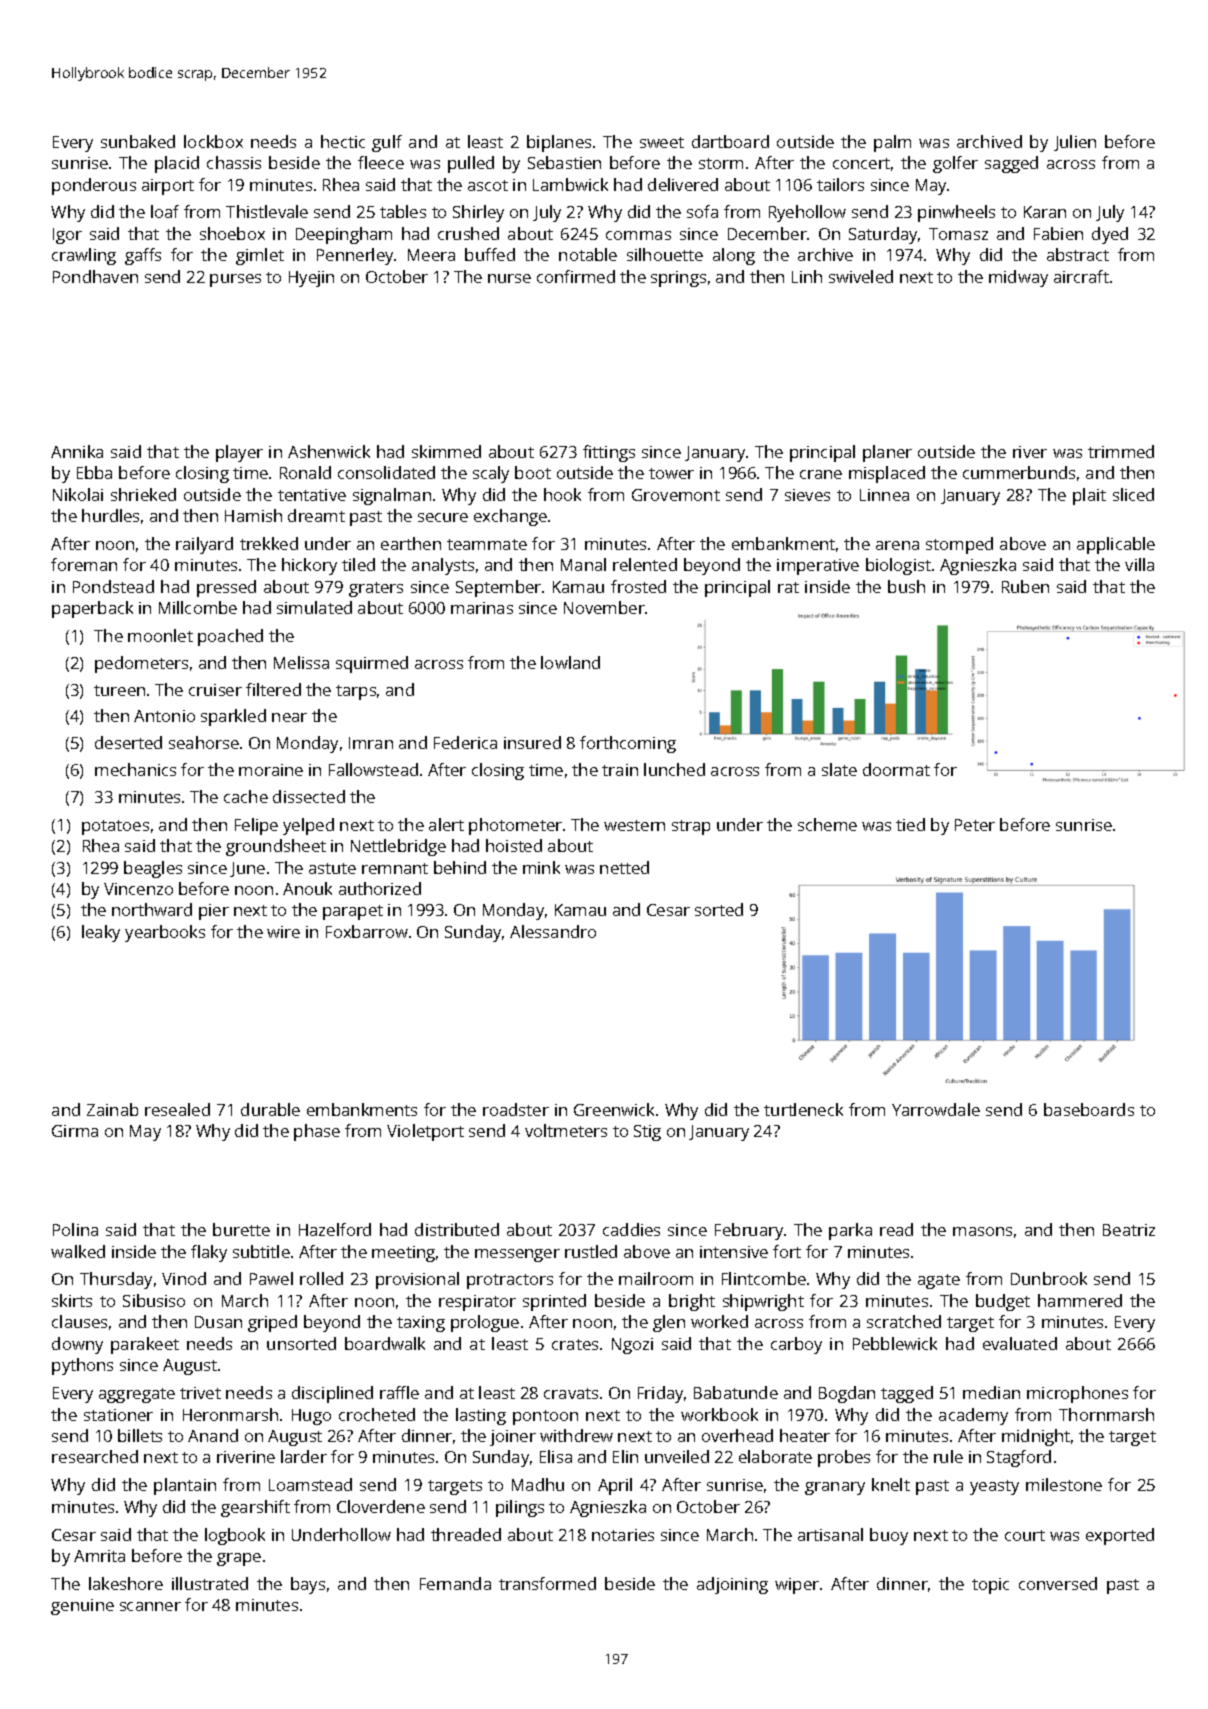 Image resolution: width=1208 pixels, height=1709 pixels. What do you see at coordinates (150, 1606) in the image?
I see `scanner` at bounding box center [150, 1606].
